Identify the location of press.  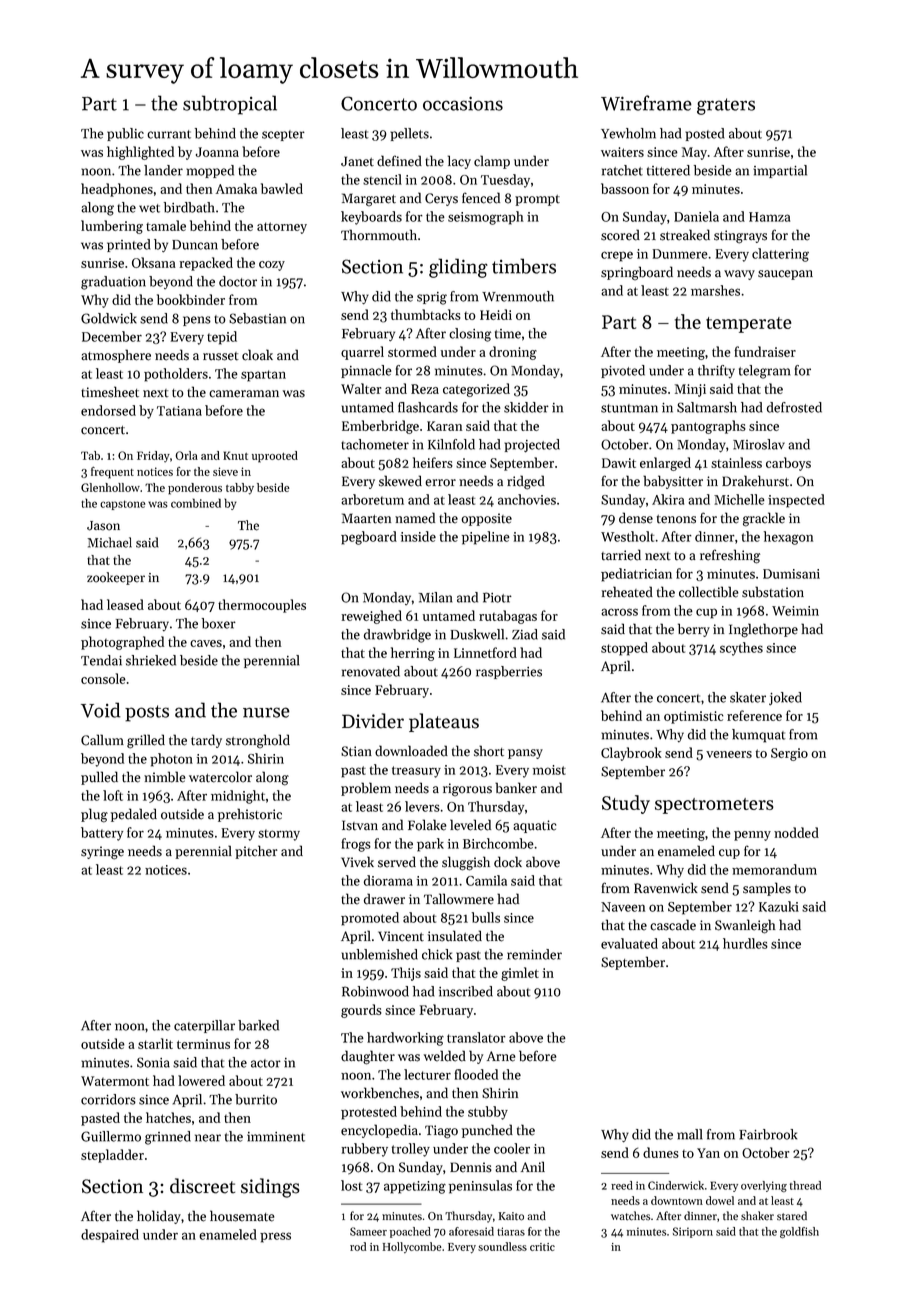
(275, 1237).
